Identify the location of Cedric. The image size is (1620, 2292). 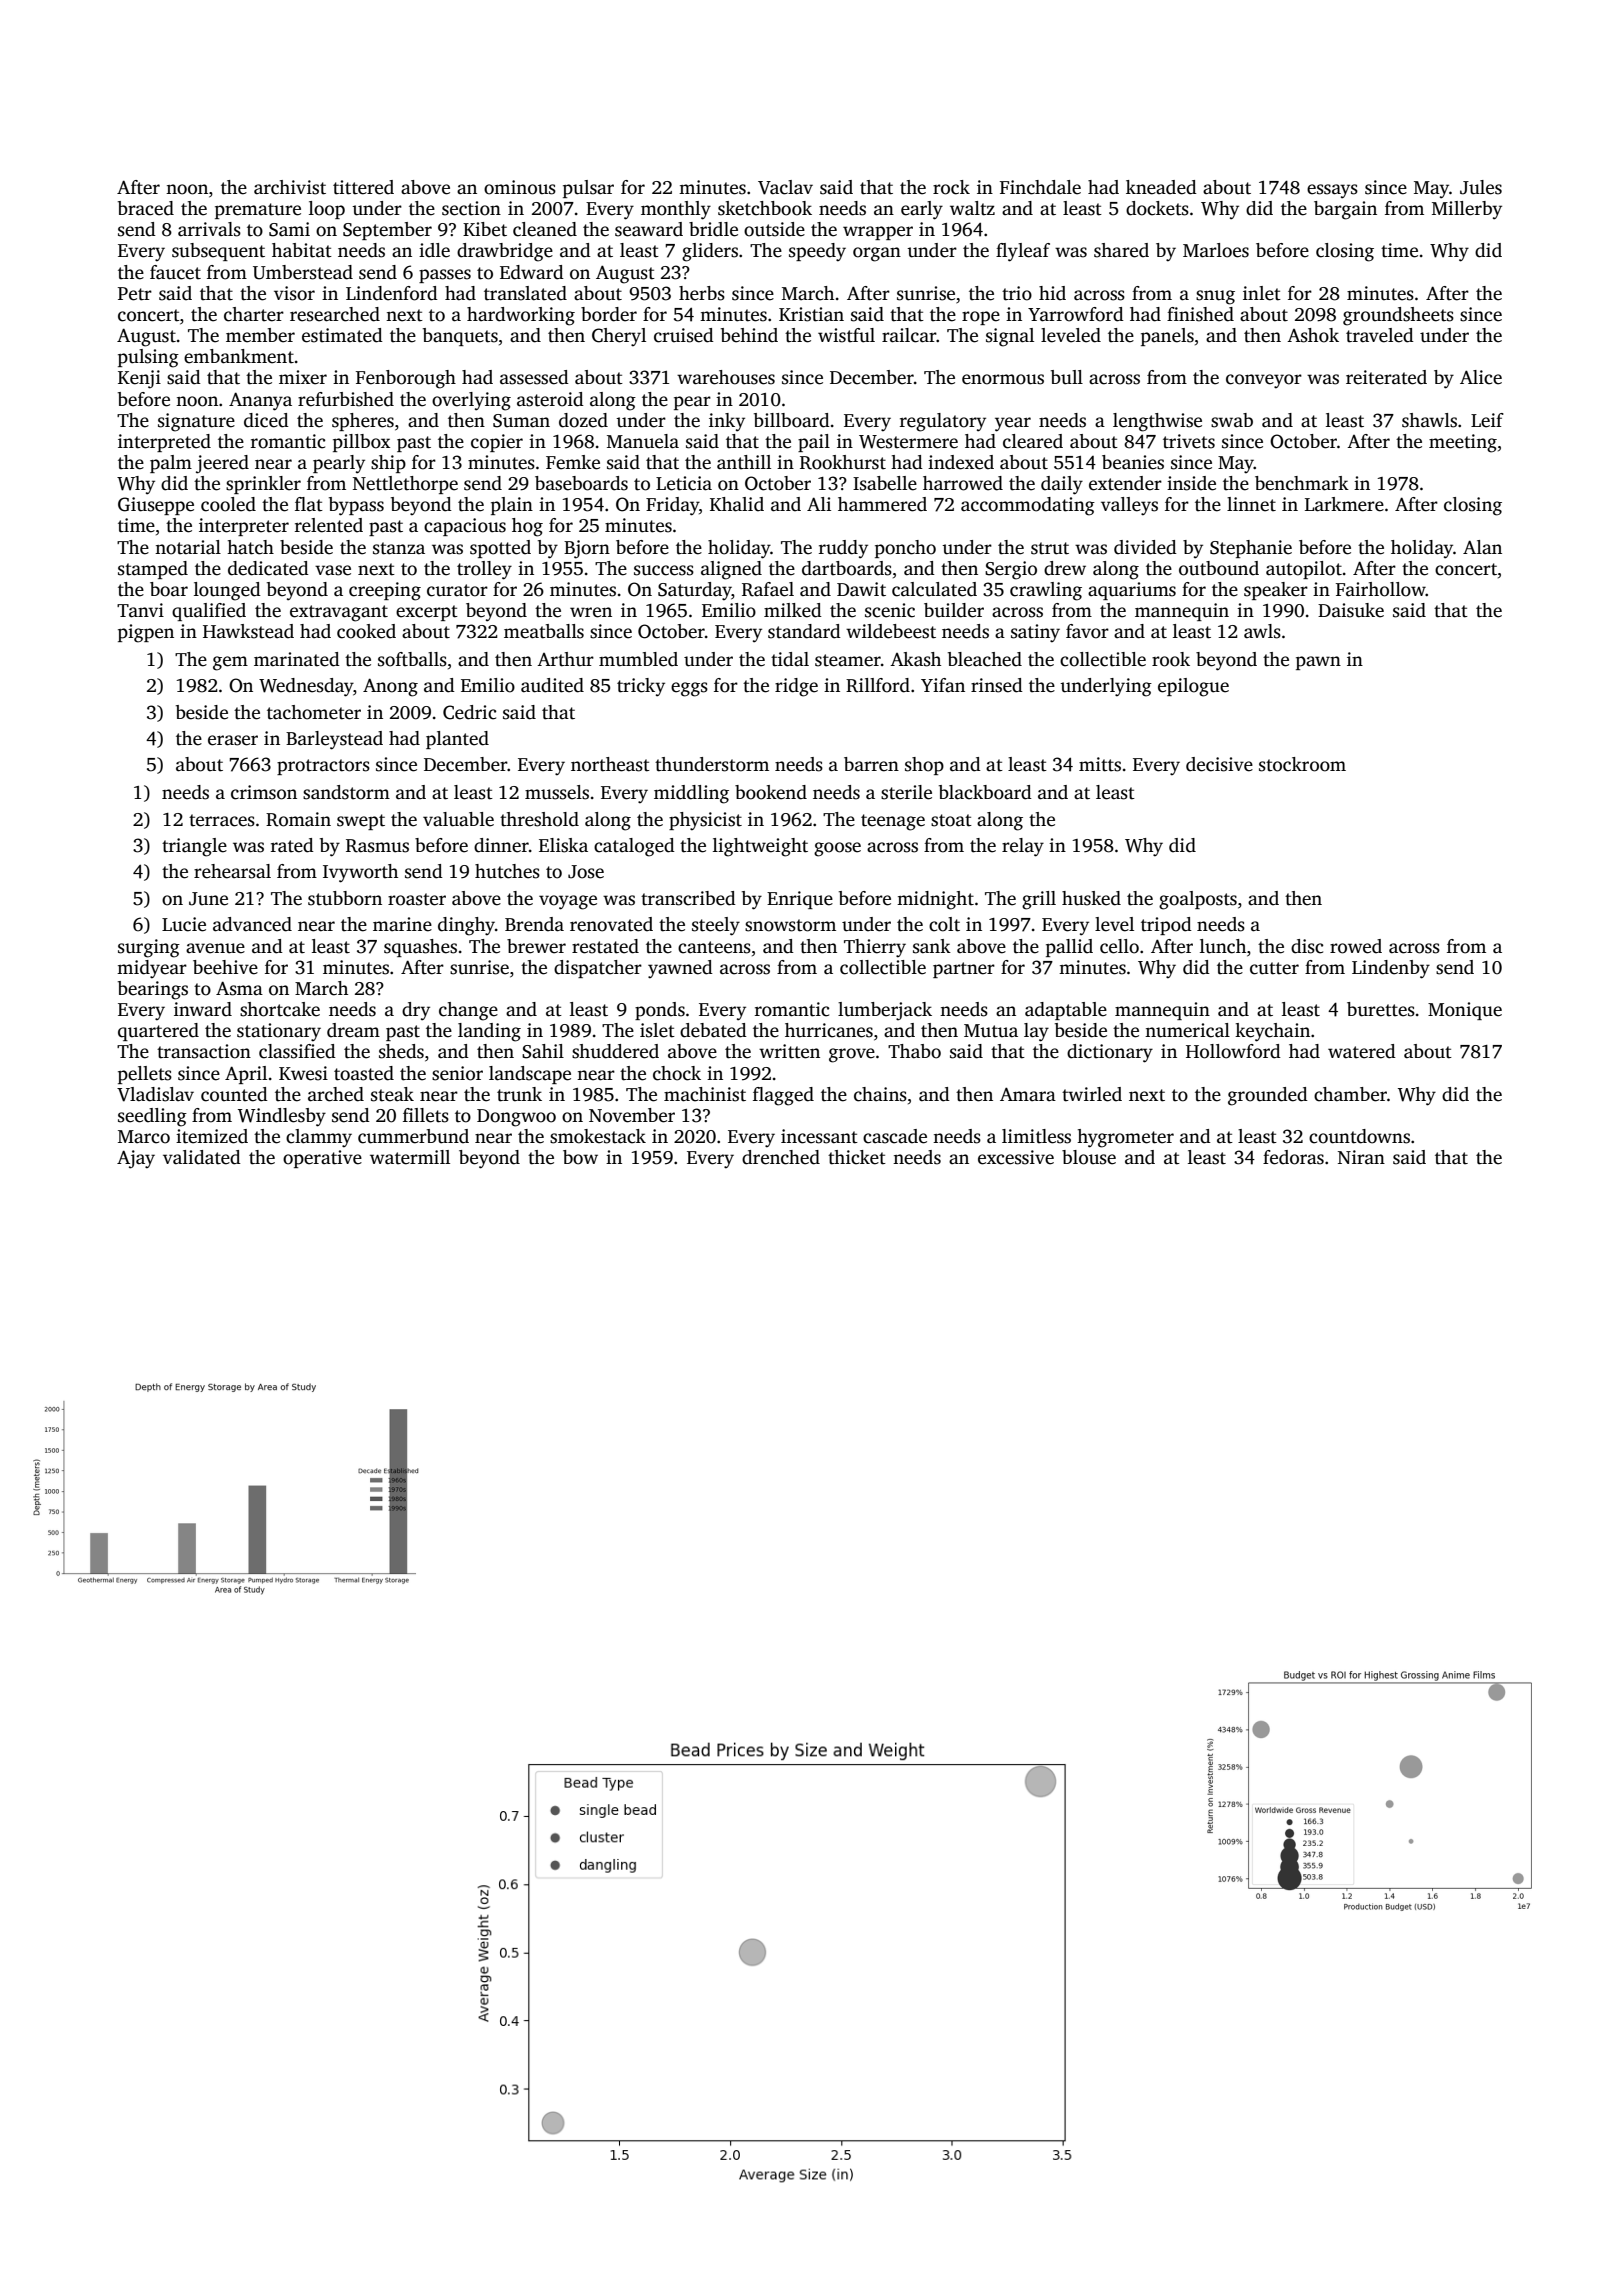
(469, 712).
